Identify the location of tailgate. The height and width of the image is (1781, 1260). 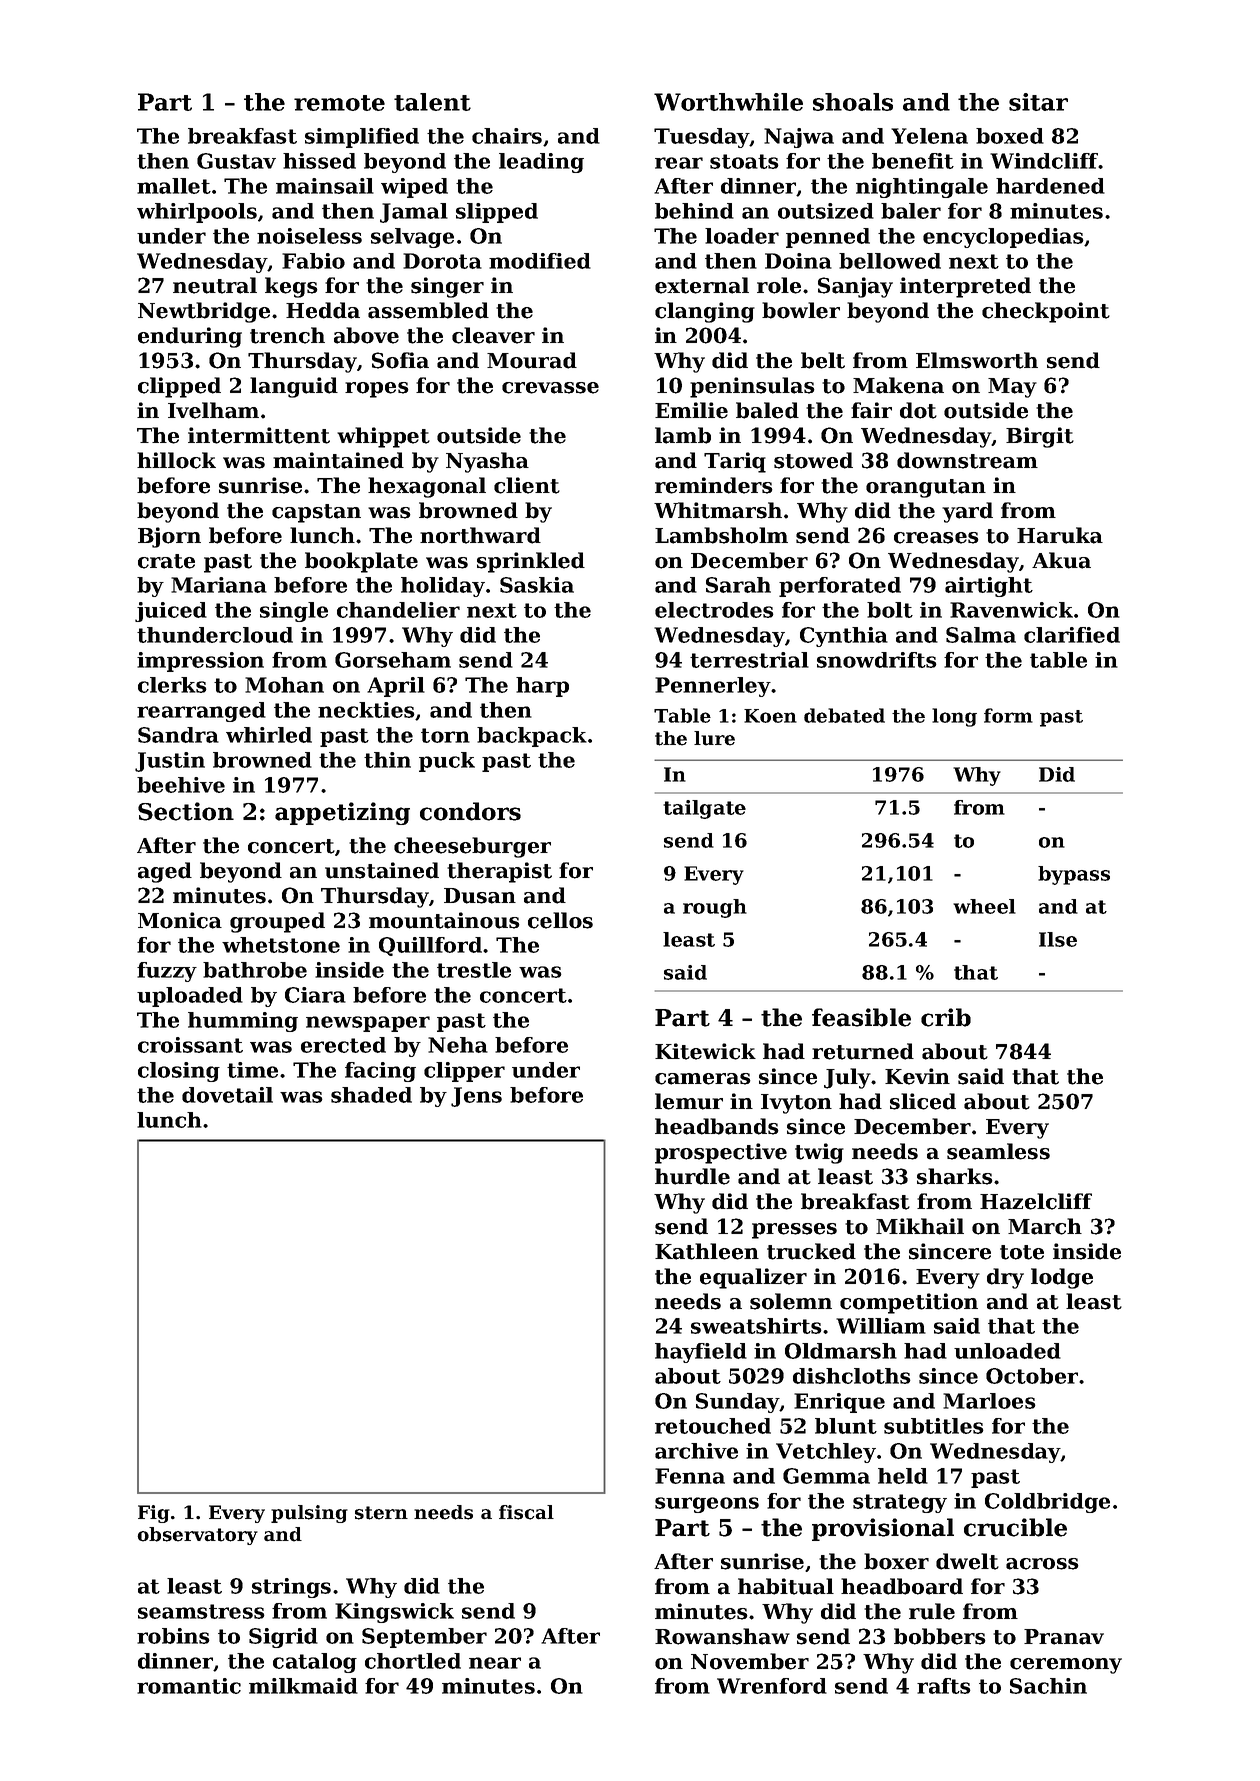
(704, 809).
